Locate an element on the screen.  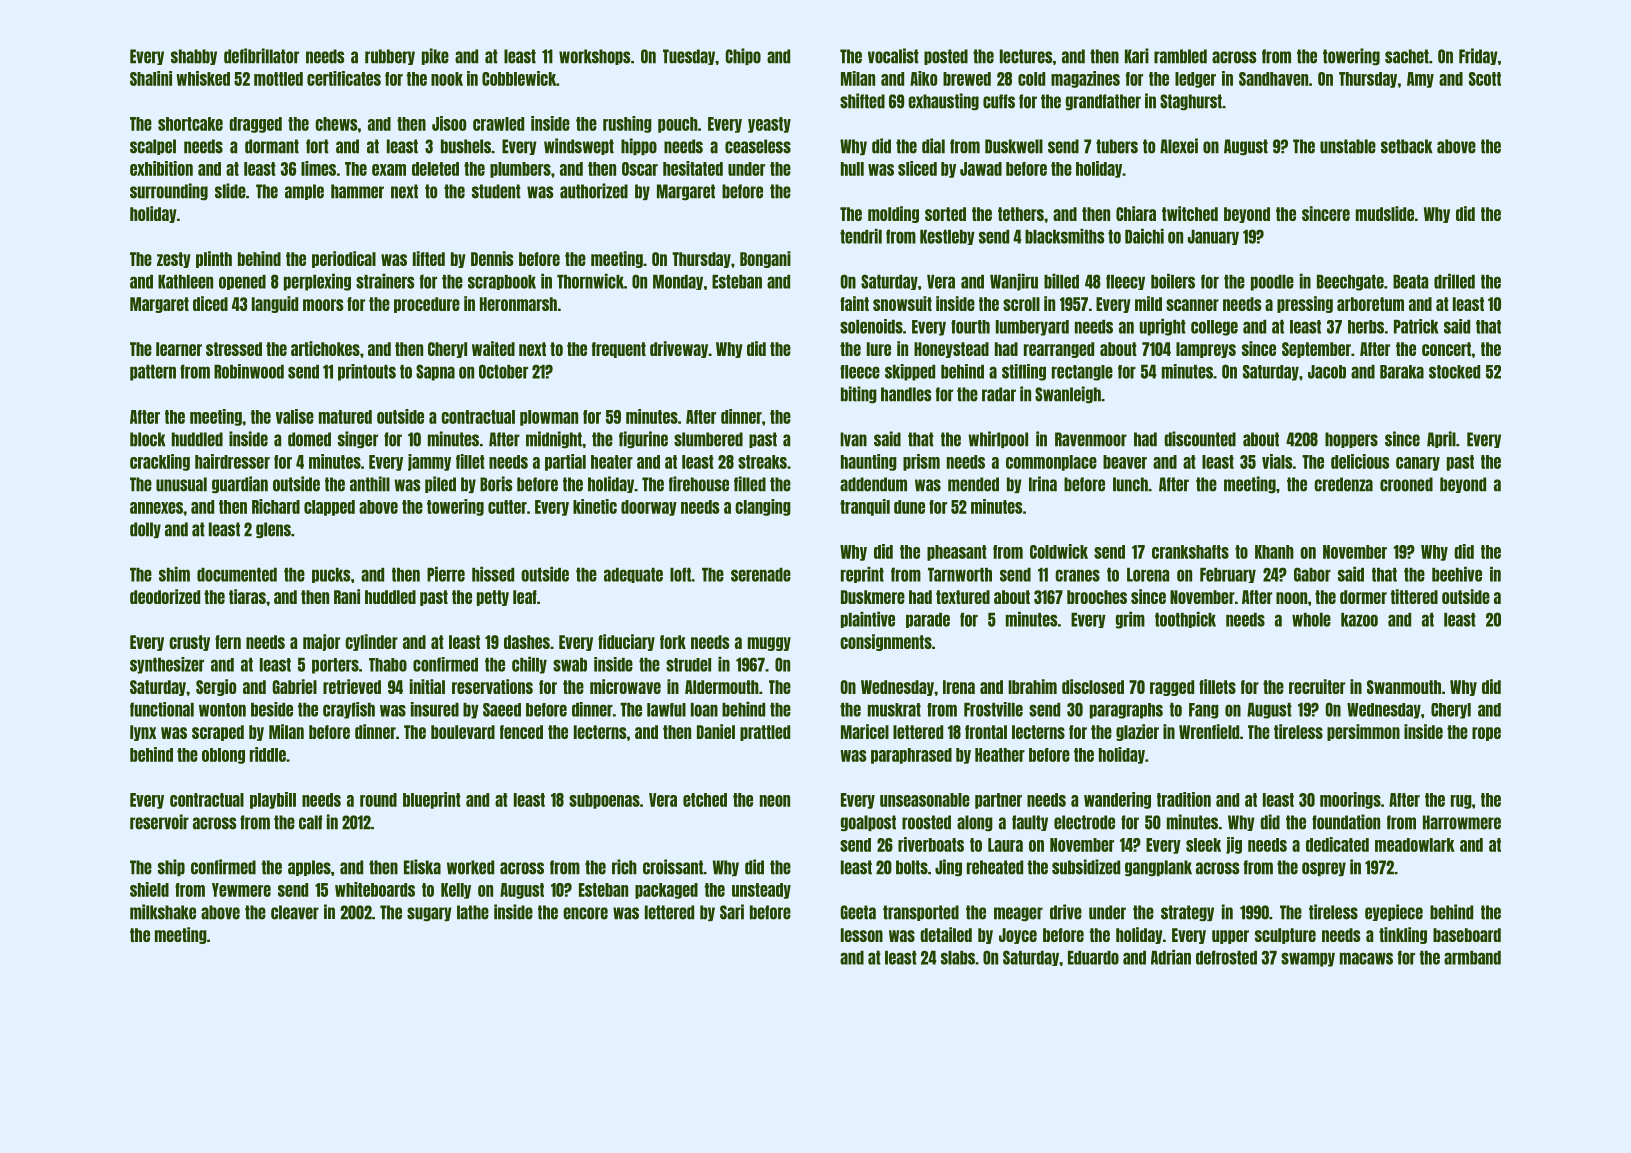
April is located at coordinates (1441, 439).
